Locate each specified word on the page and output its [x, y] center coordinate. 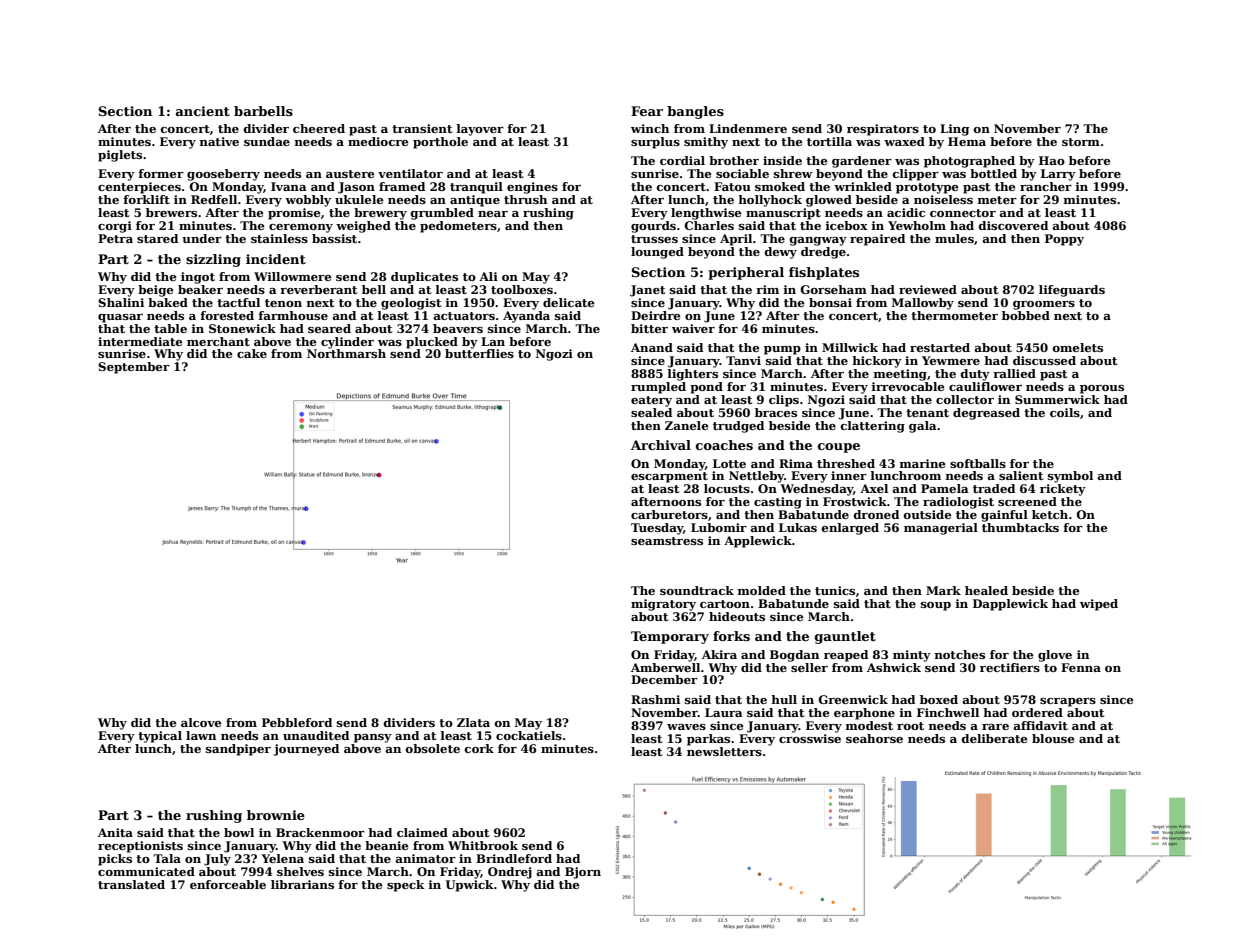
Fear [647, 111]
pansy [373, 738]
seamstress [667, 541]
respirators [883, 130]
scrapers [1068, 702]
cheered [319, 128]
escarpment [669, 477]
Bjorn [583, 873]
